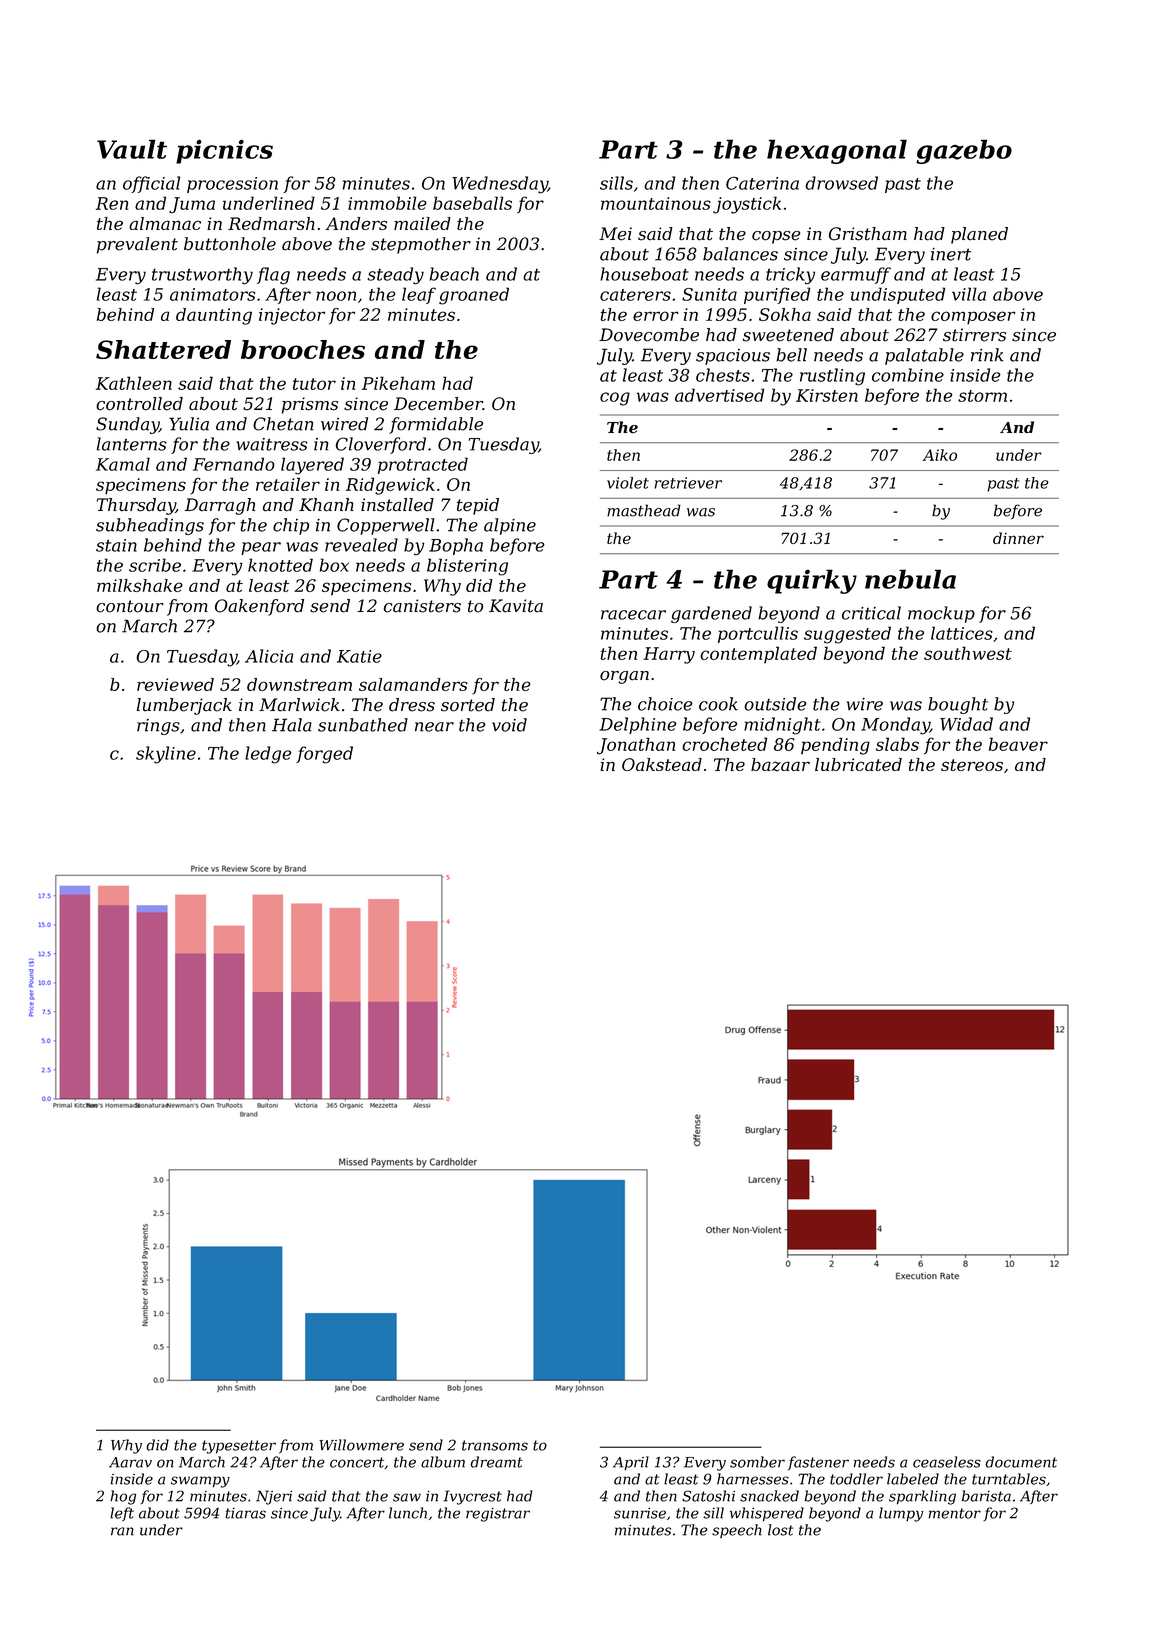 The height and width of the page is (1634, 1155). What do you see at coordinates (725, 744) in the page?
I see `crocheted` at bounding box center [725, 744].
